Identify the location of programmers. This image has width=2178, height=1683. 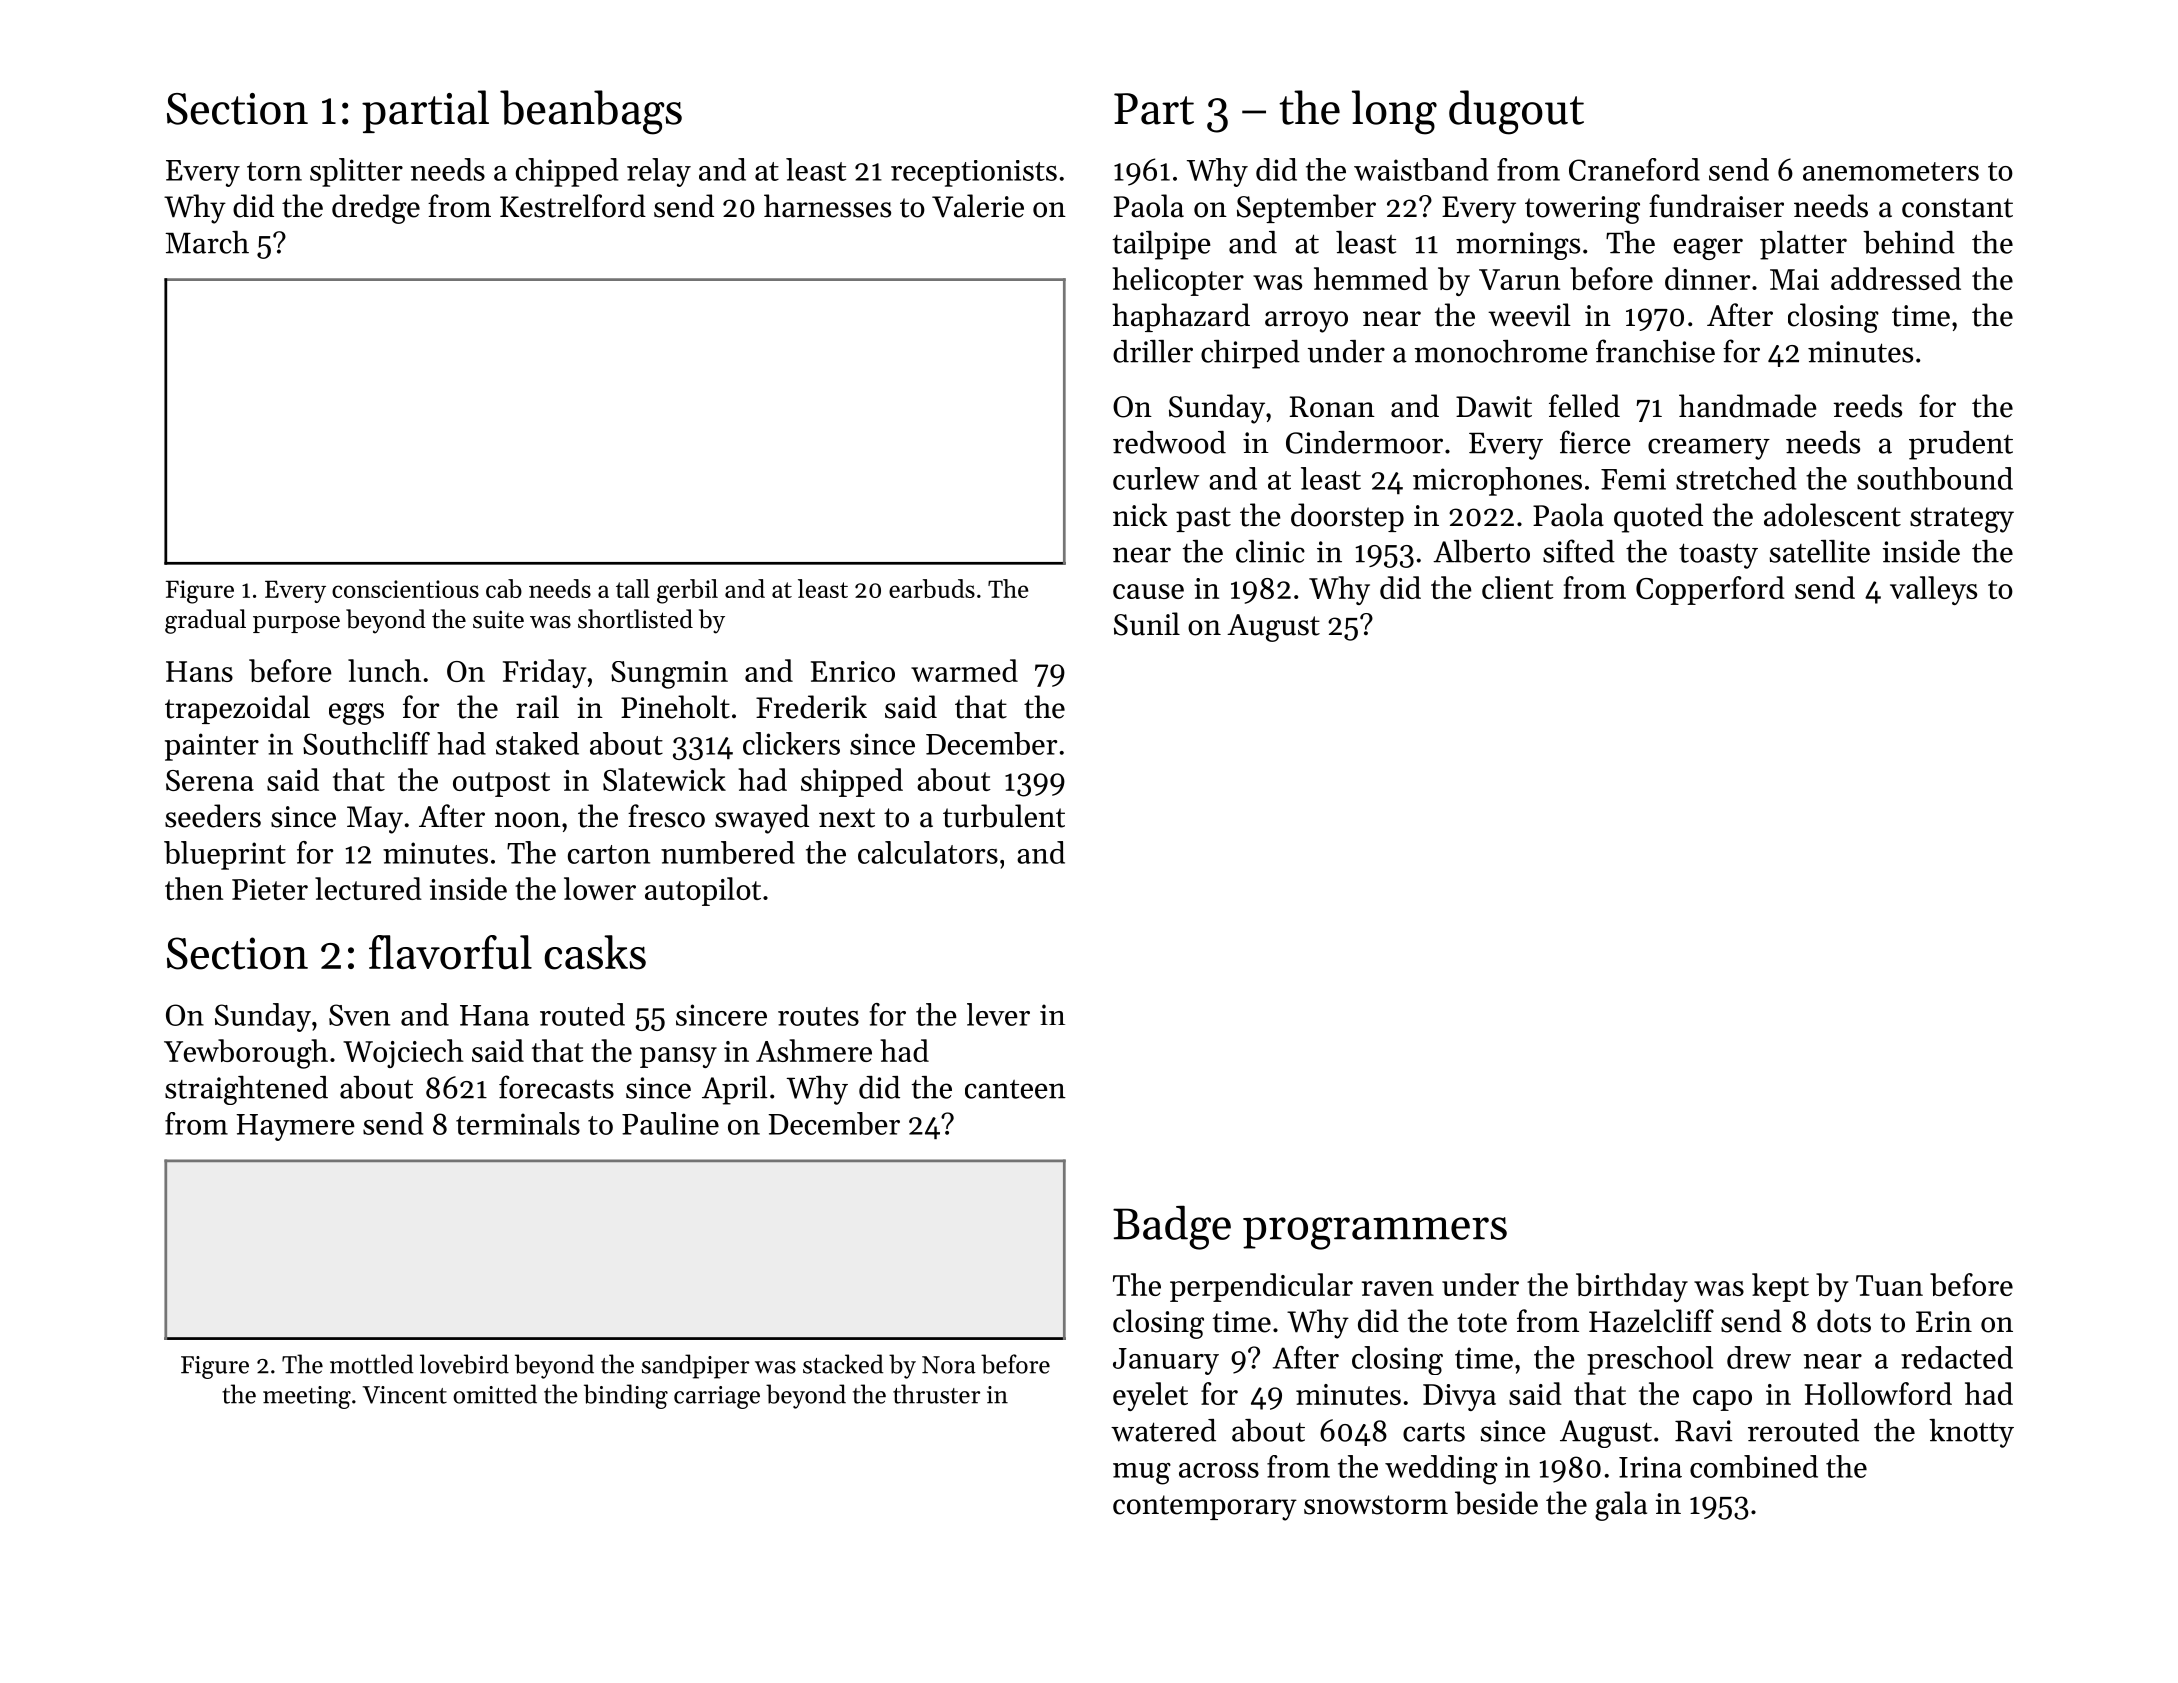
(1375, 1233).
